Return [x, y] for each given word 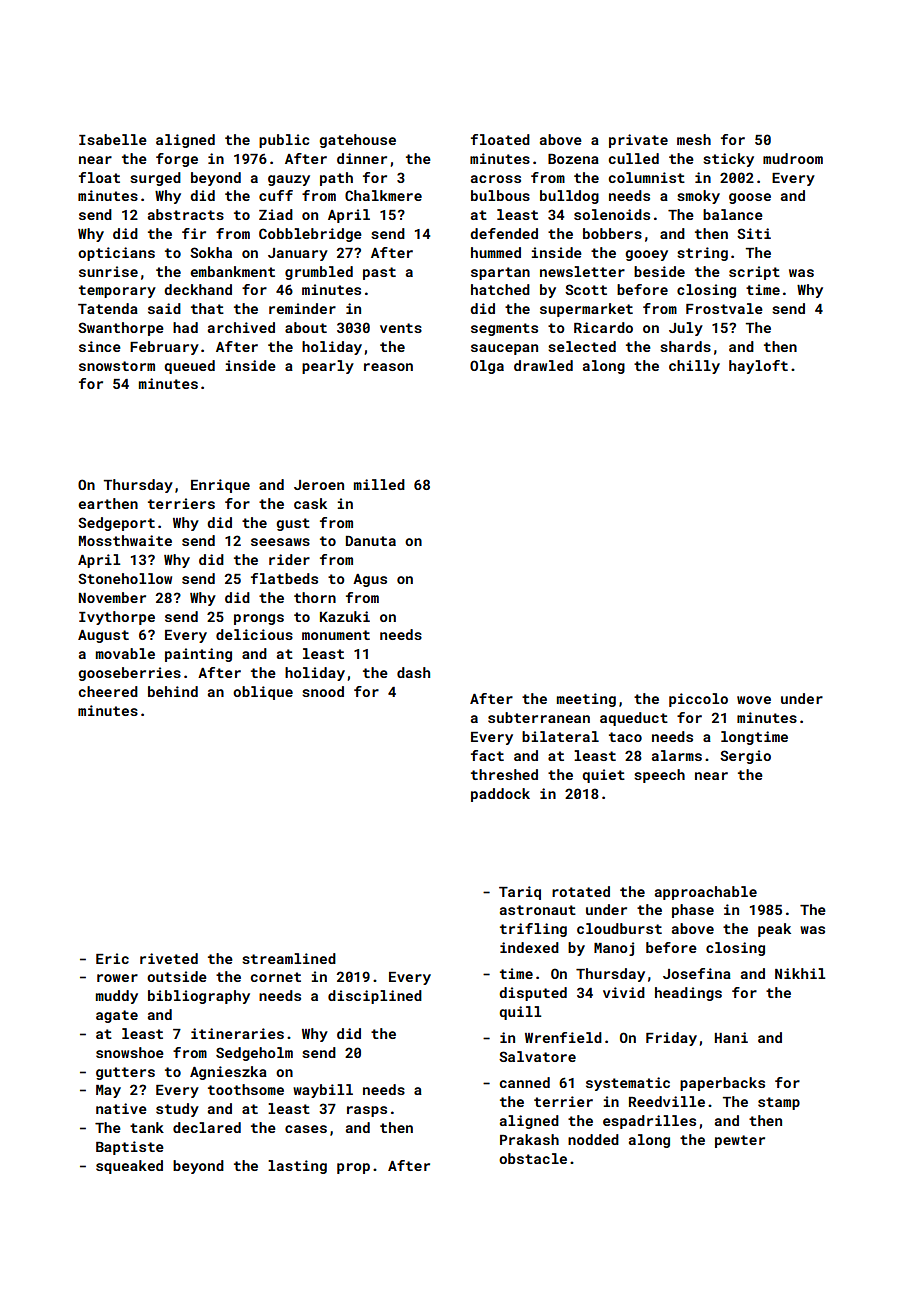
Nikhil [800, 973]
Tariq [520, 893]
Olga [487, 367]
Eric [112, 958]
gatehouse [357, 141]
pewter [740, 1141]
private [638, 141]
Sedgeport [116, 524]
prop [353, 1168]
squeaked [129, 1167]
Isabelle [113, 139]
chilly [694, 367]
